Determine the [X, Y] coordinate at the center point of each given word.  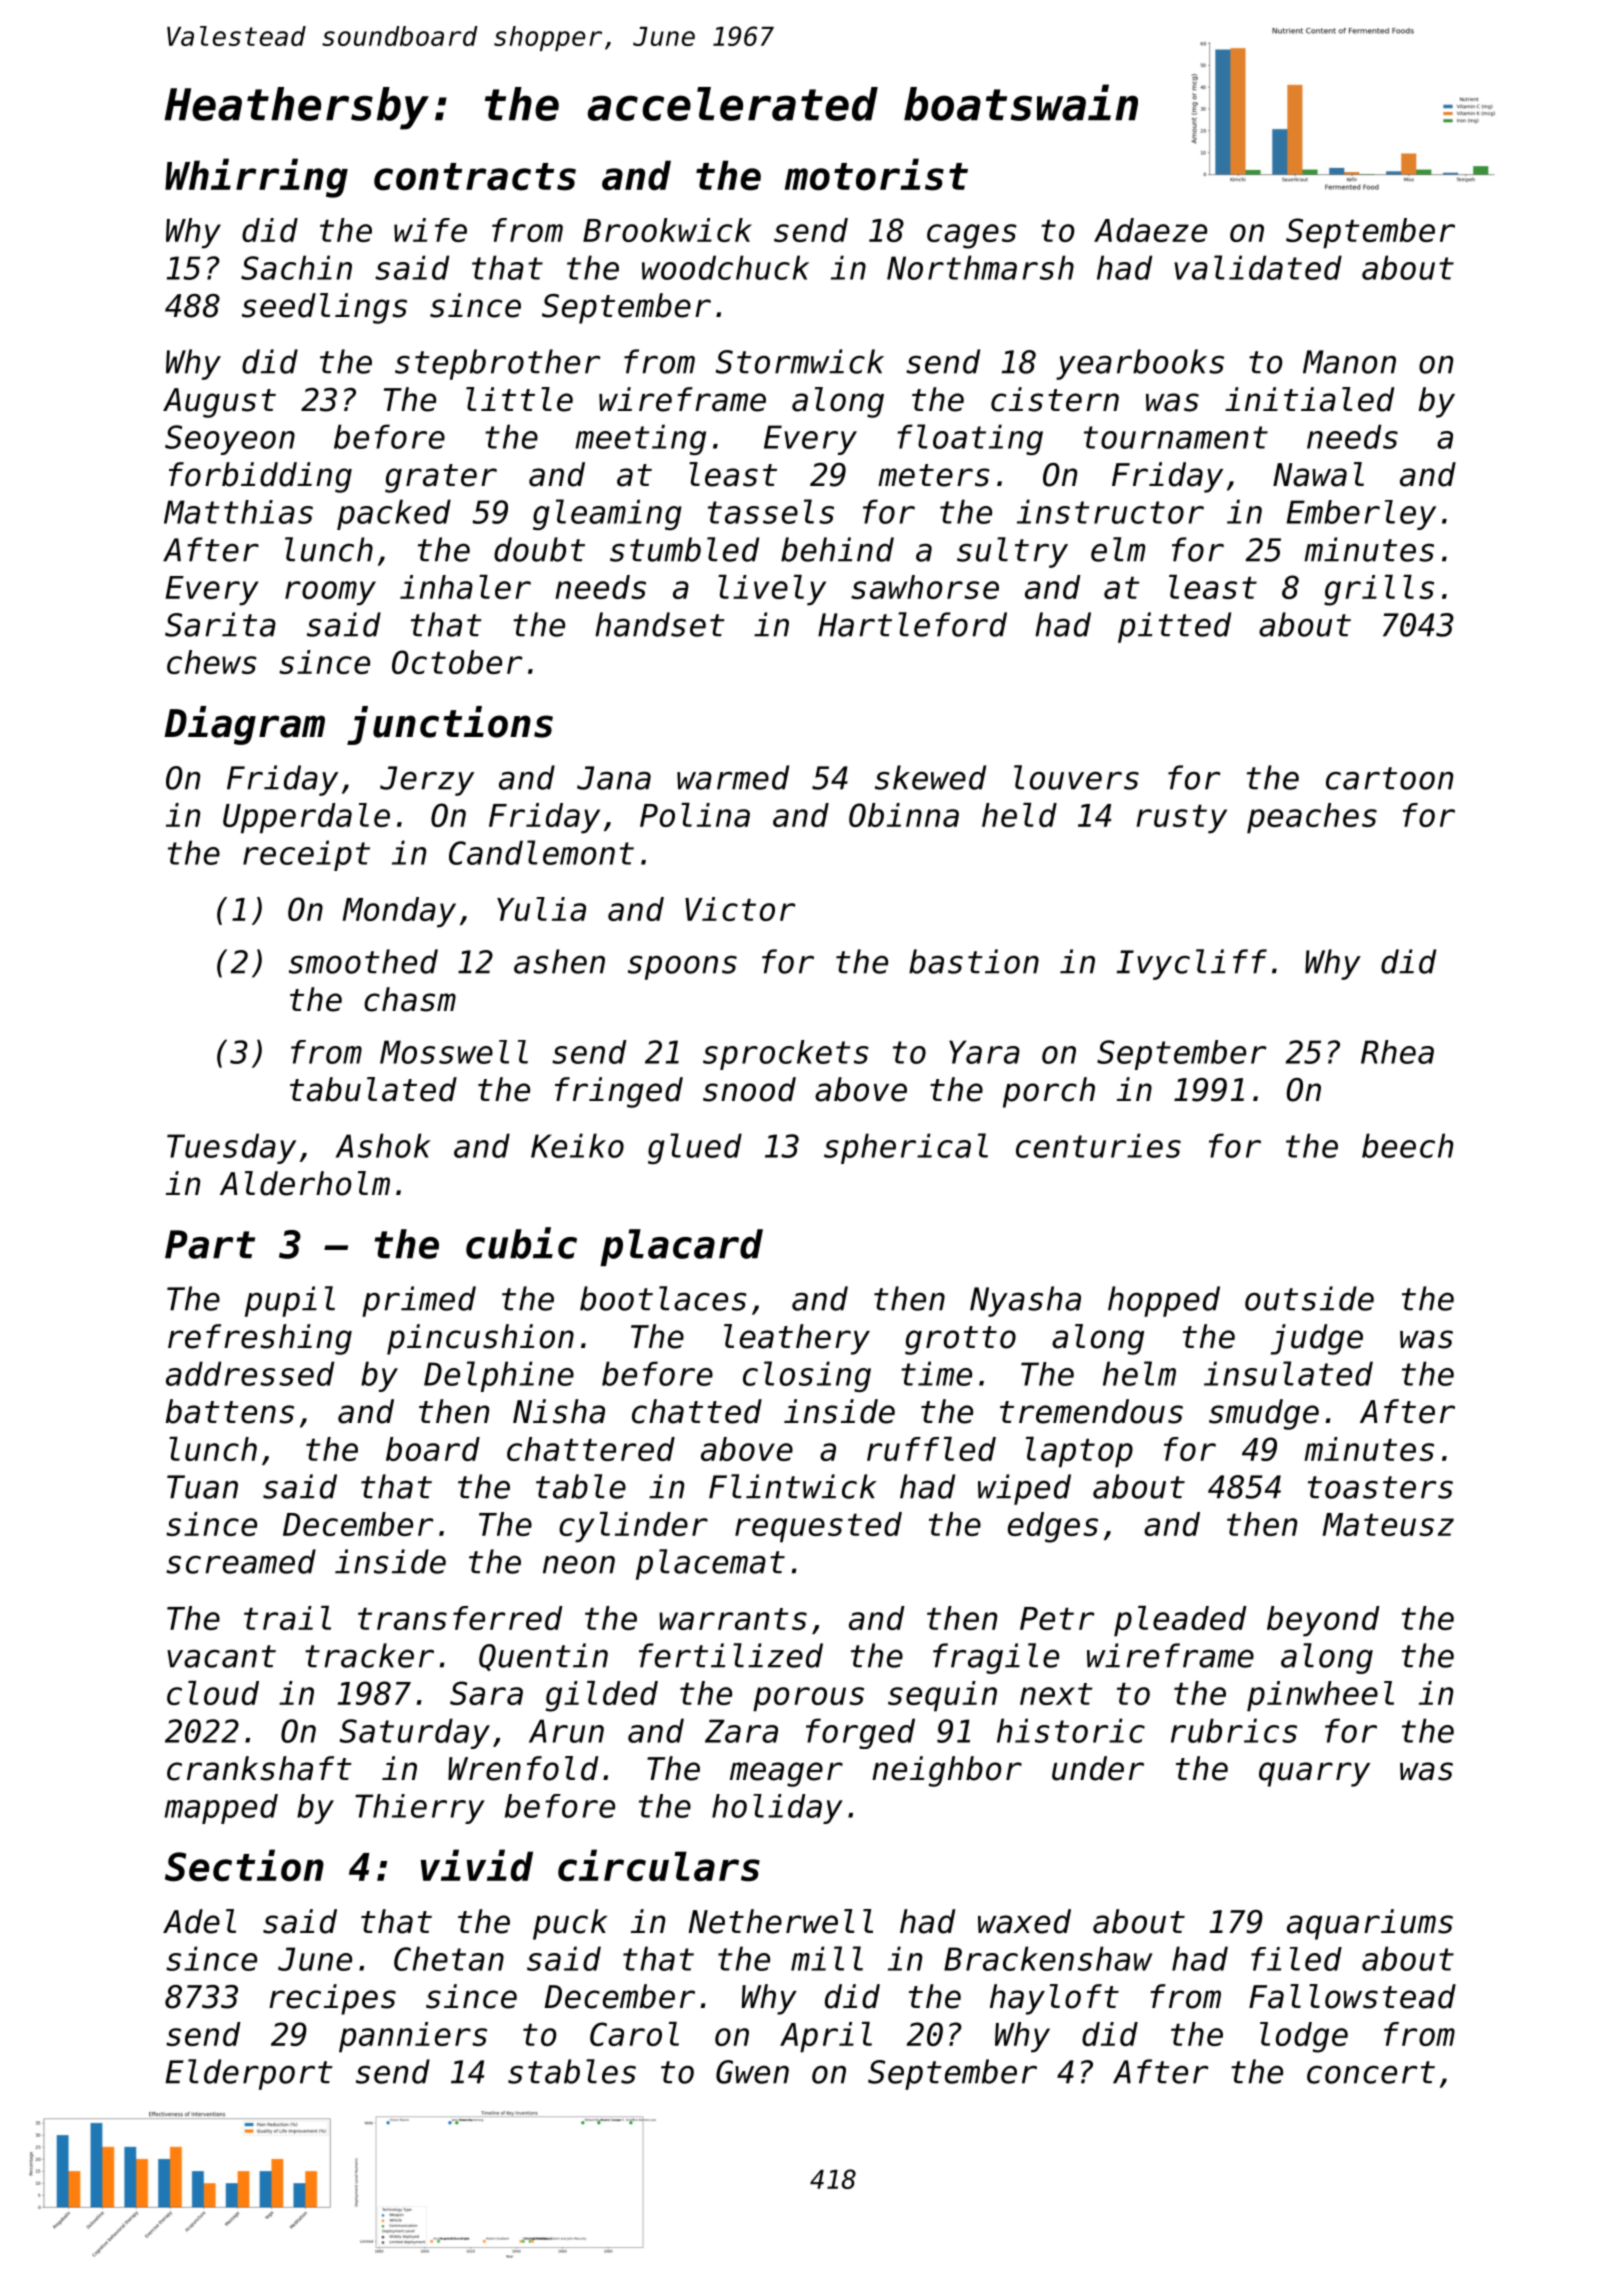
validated [1258, 267]
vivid [477, 1865]
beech [1407, 1145]
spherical [906, 1148]
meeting [640, 439]
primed [419, 1301]
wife [430, 230]
